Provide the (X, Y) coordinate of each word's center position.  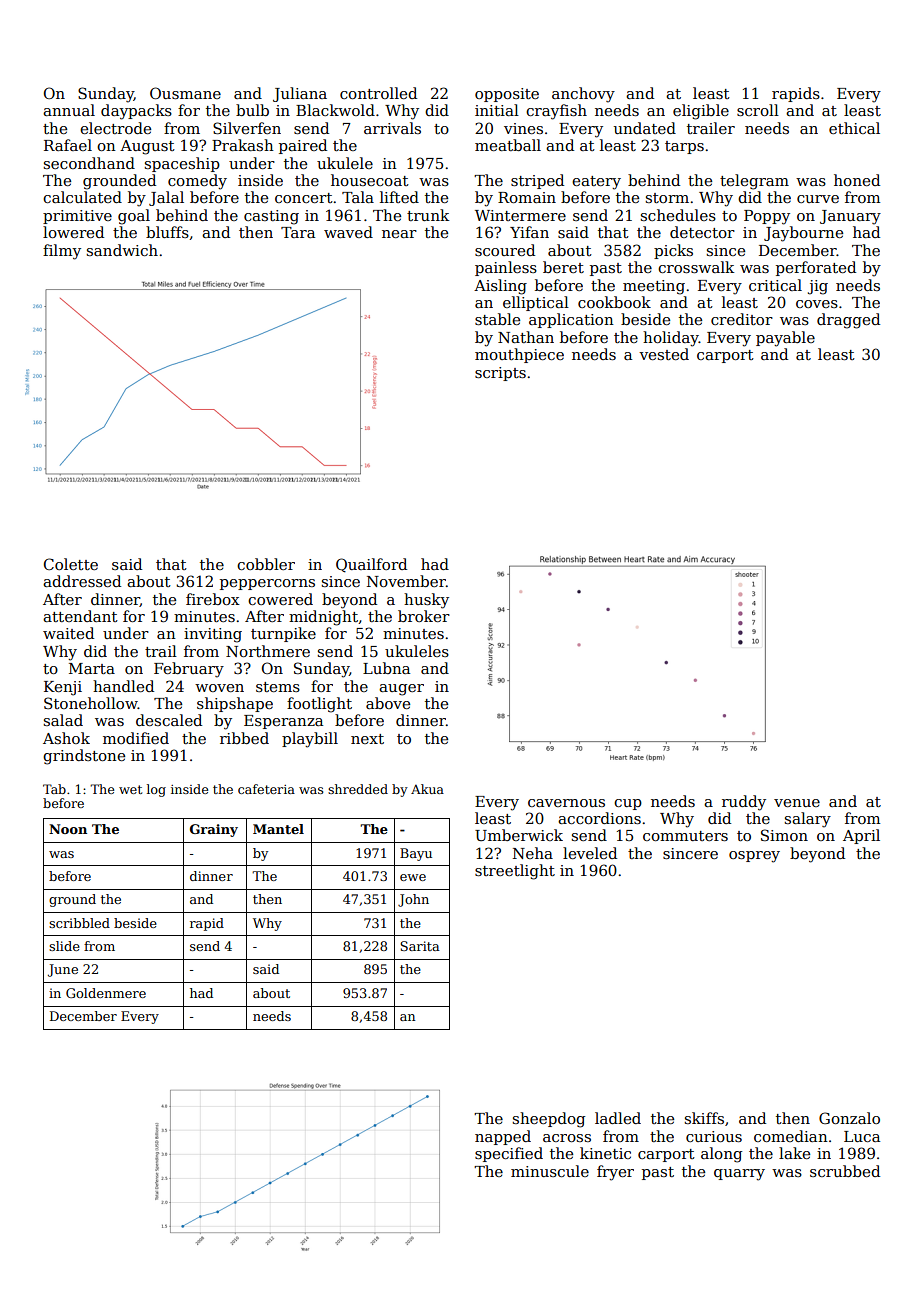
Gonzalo (849, 1118)
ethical (854, 128)
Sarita (420, 946)
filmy (62, 252)
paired (303, 146)
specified (509, 1154)
